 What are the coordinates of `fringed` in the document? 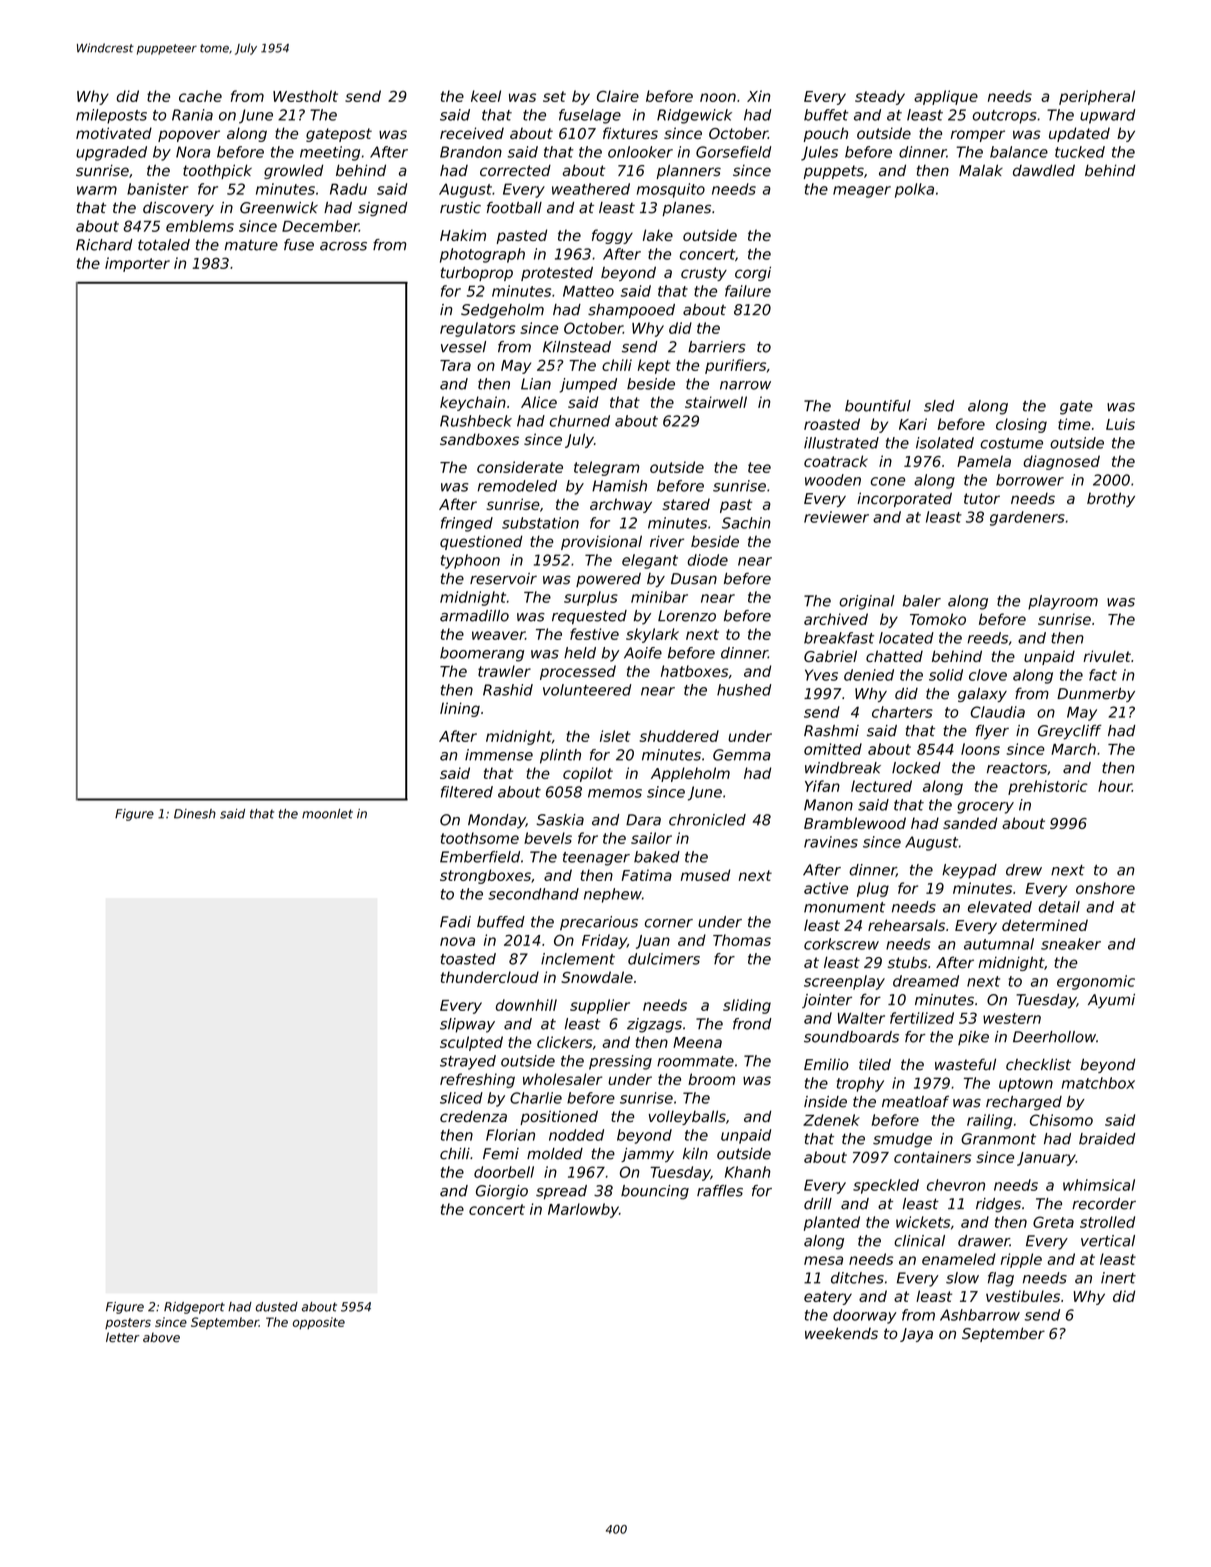 It's located at (467, 524).
